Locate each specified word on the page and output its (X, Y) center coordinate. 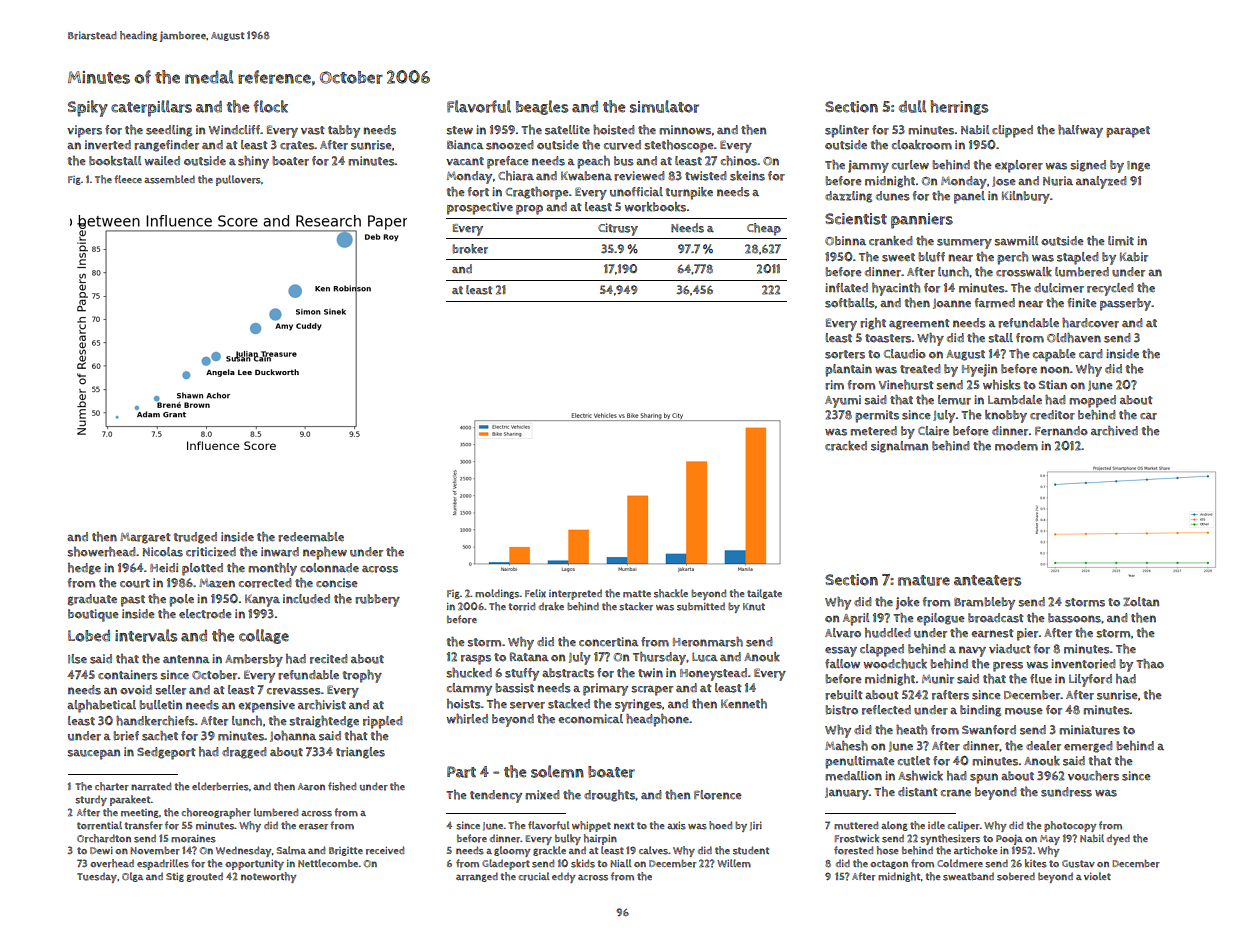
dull (912, 106)
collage (264, 636)
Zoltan (1141, 602)
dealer (1043, 746)
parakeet (130, 800)
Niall (620, 863)
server (527, 705)
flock (270, 106)
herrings (959, 107)
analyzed (1101, 182)
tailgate (764, 594)
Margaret (145, 538)
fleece (128, 179)
